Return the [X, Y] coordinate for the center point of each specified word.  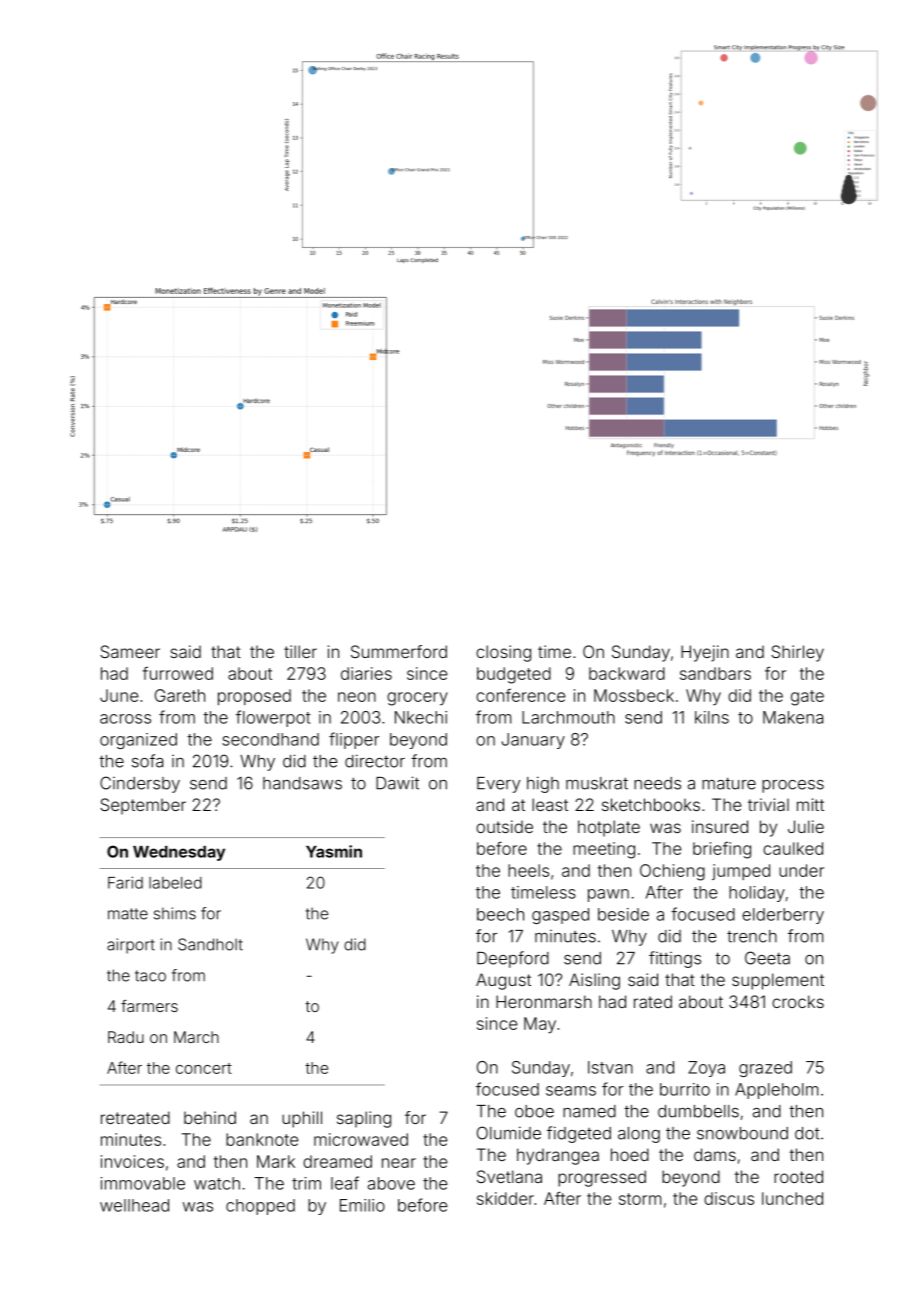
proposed [254, 697]
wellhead [134, 1205]
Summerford [399, 651]
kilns [712, 717]
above [391, 1183]
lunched [792, 1198]
